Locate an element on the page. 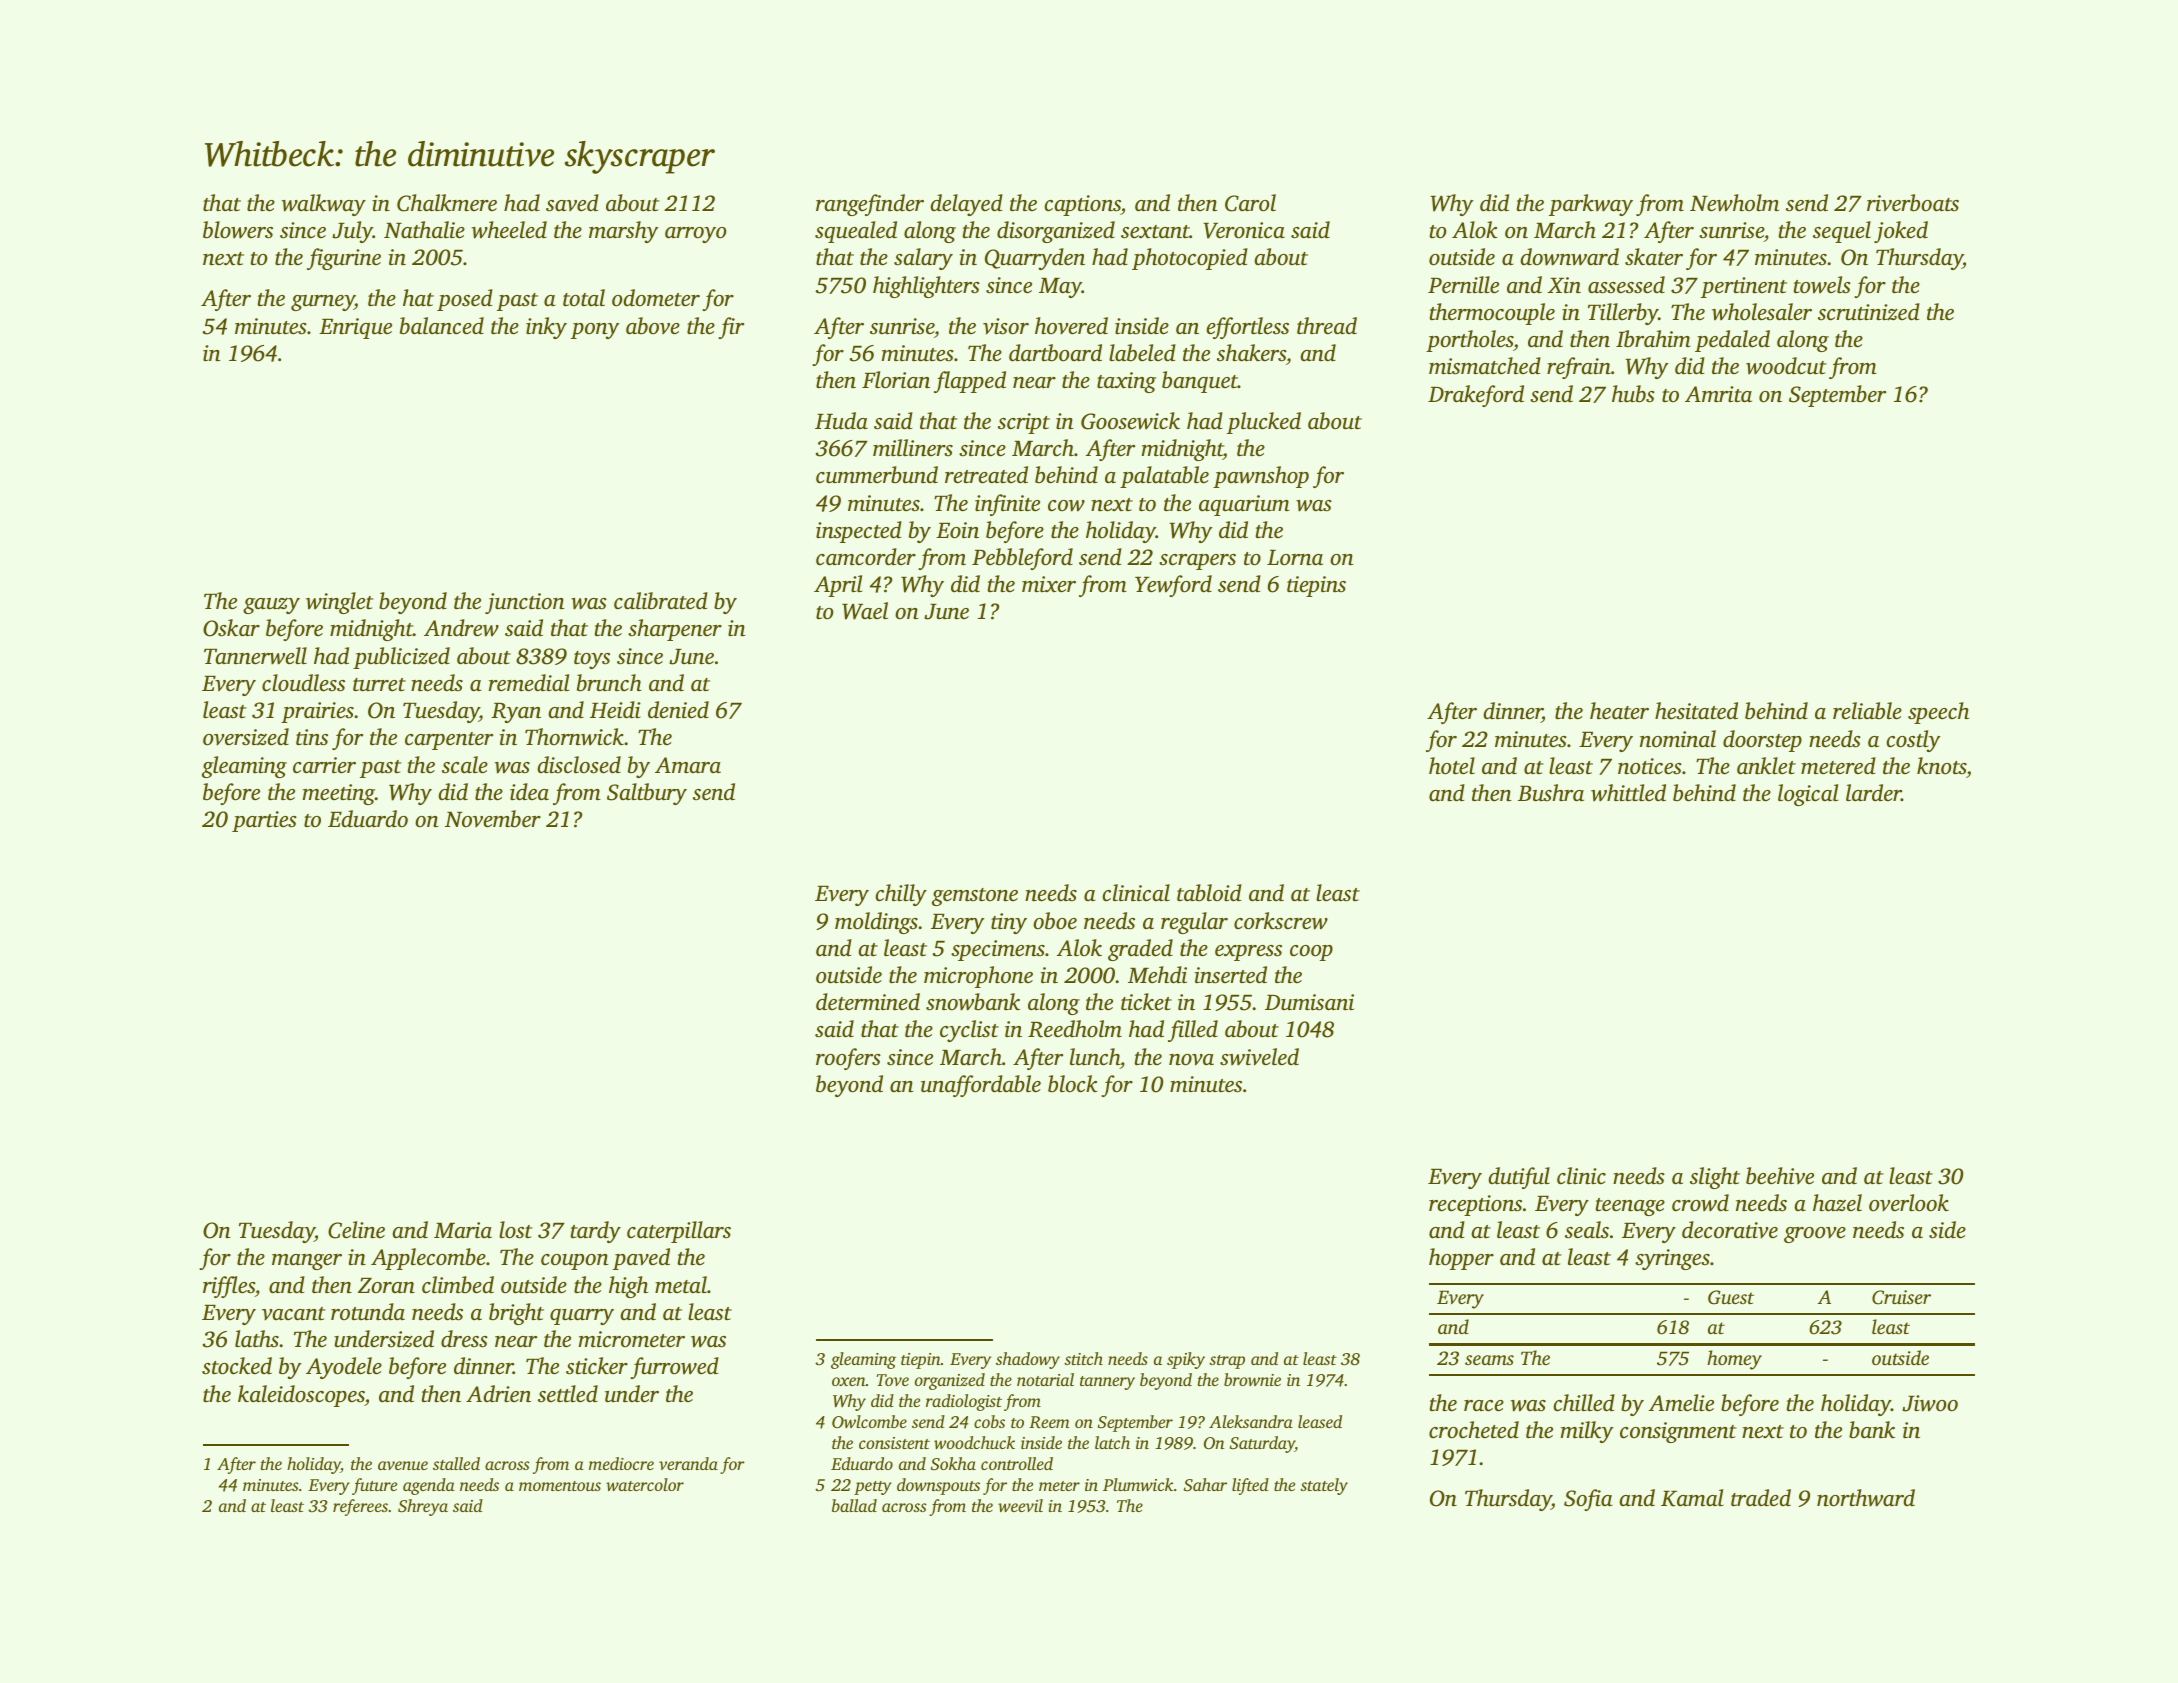  northward is located at coordinates (1866, 1498).
